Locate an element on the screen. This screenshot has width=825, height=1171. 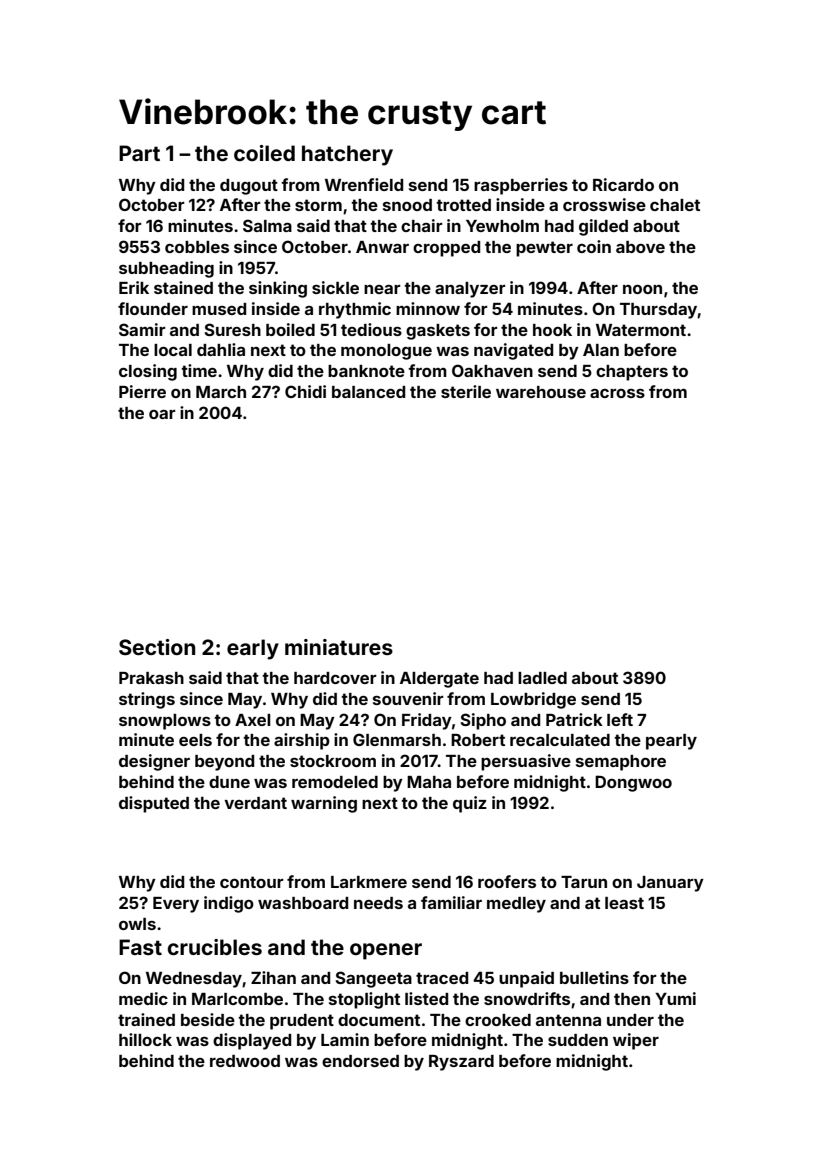
Patrick is located at coordinates (574, 719).
